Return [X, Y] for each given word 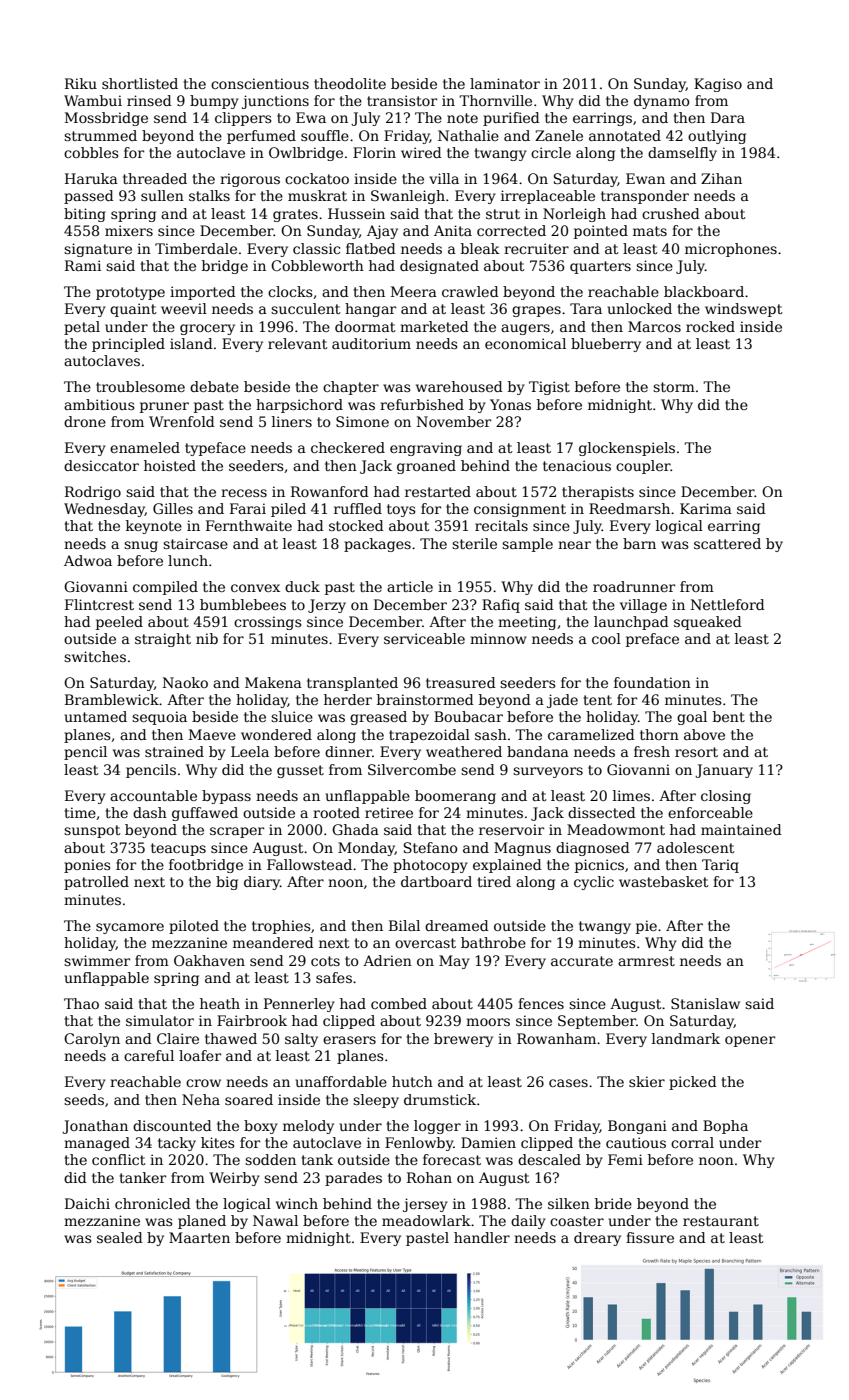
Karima [706, 508]
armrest [646, 961]
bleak [480, 248]
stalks [209, 195]
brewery [463, 1040]
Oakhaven [209, 960]
